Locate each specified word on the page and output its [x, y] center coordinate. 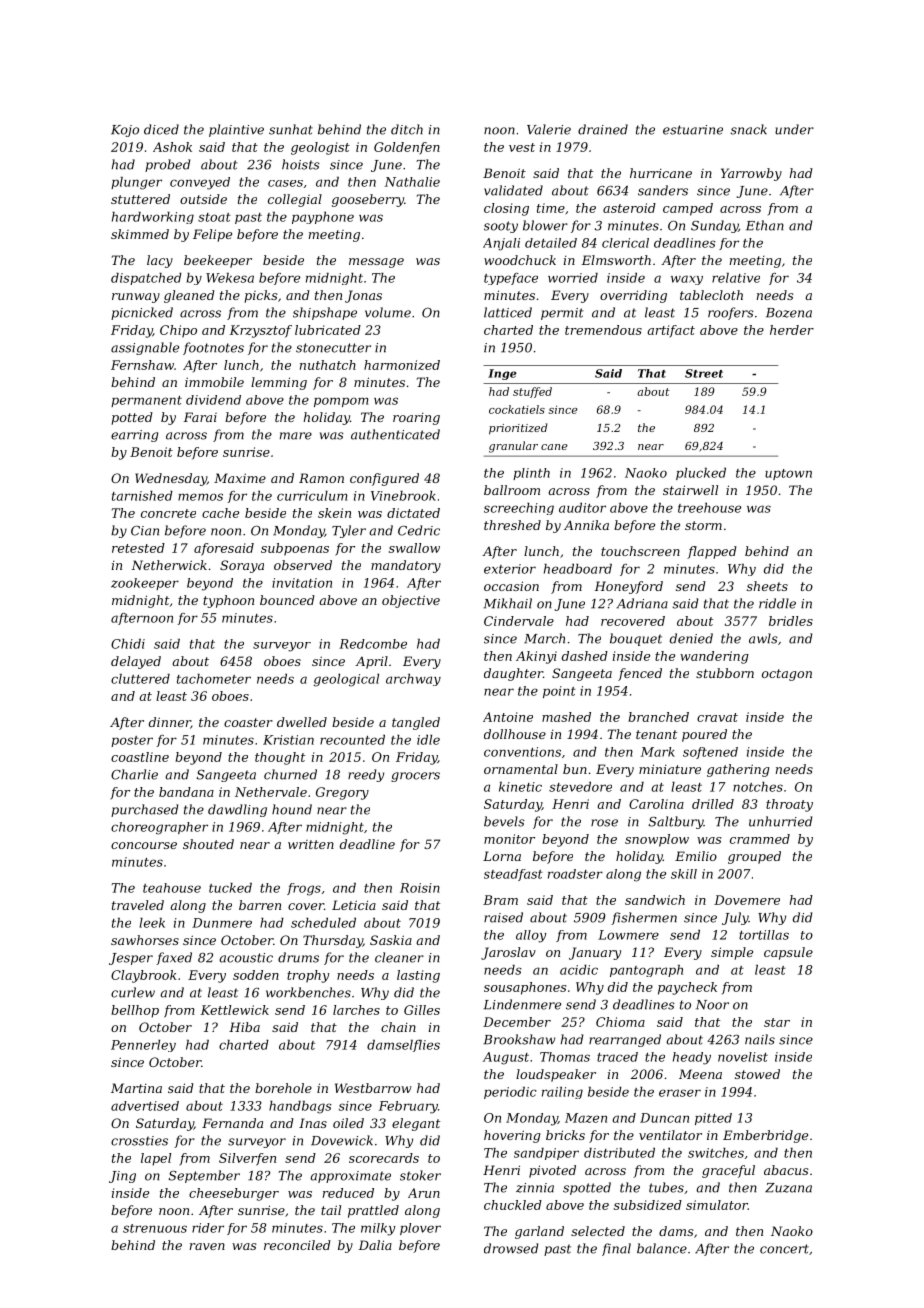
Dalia [375, 1245]
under [794, 129]
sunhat [291, 129]
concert [784, 1249]
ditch [407, 129]
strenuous [155, 1228]
